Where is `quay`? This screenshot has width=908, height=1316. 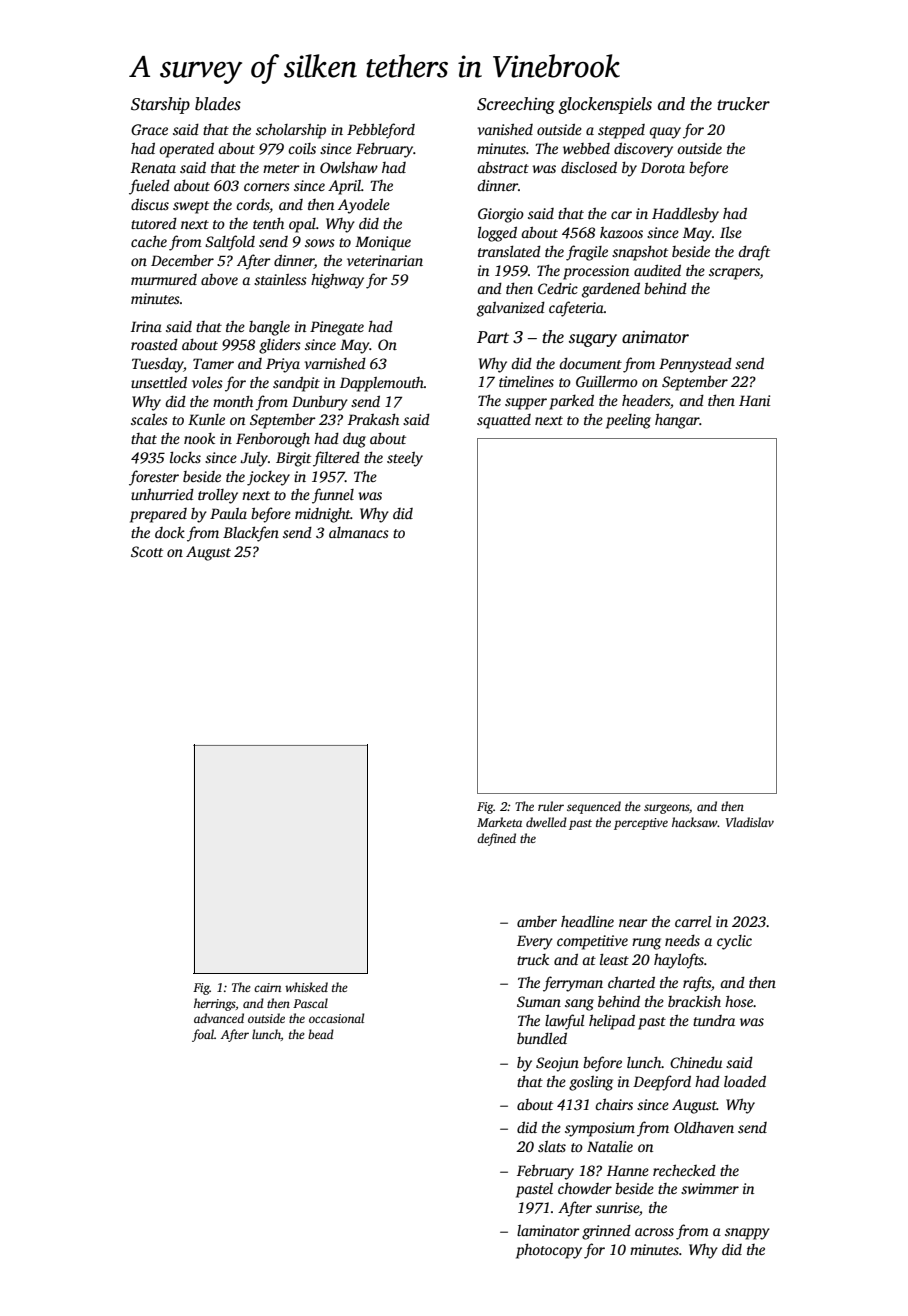
quay is located at coordinates (665, 133).
